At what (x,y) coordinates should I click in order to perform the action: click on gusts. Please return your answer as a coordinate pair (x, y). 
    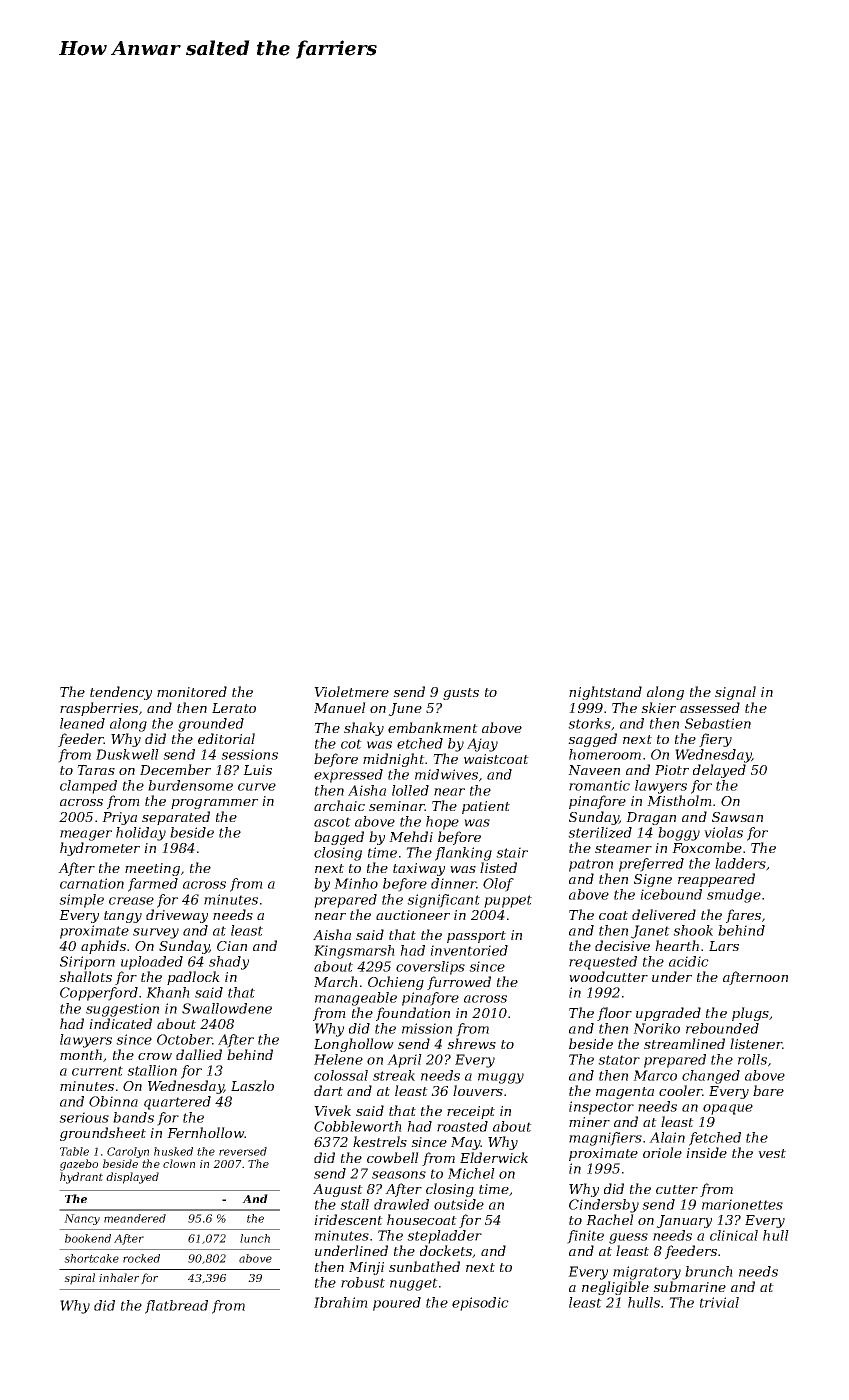
    Looking at the image, I should click on (461, 694).
